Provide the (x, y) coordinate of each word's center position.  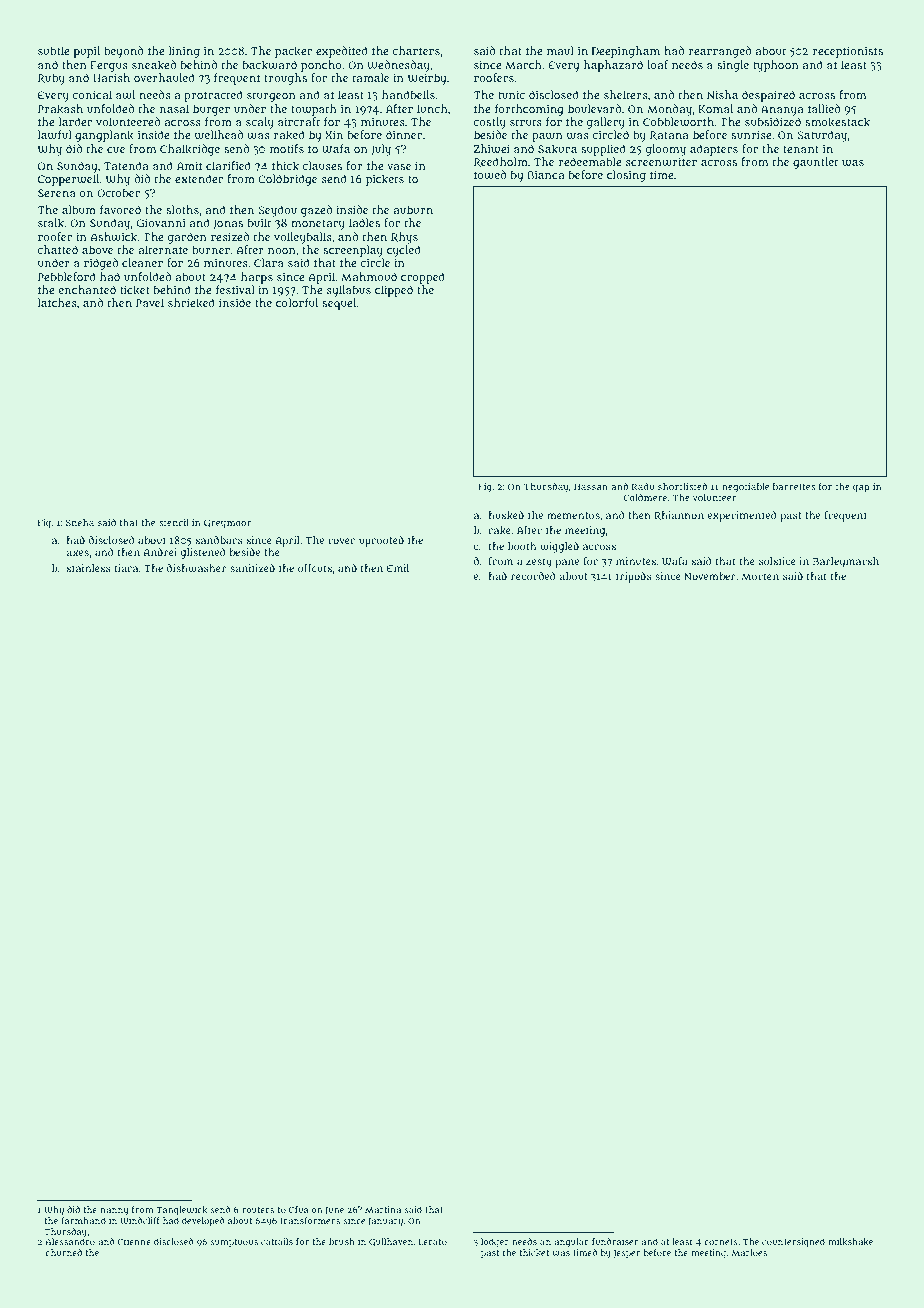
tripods (634, 577)
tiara (126, 568)
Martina (383, 1209)
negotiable (745, 488)
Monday (669, 110)
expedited (342, 52)
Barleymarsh (846, 562)
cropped (423, 278)
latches (57, 302)
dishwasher (197, 568)
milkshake (851, 1242)
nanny (114, 1211)
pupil (87, 52)
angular (571, 1242)
